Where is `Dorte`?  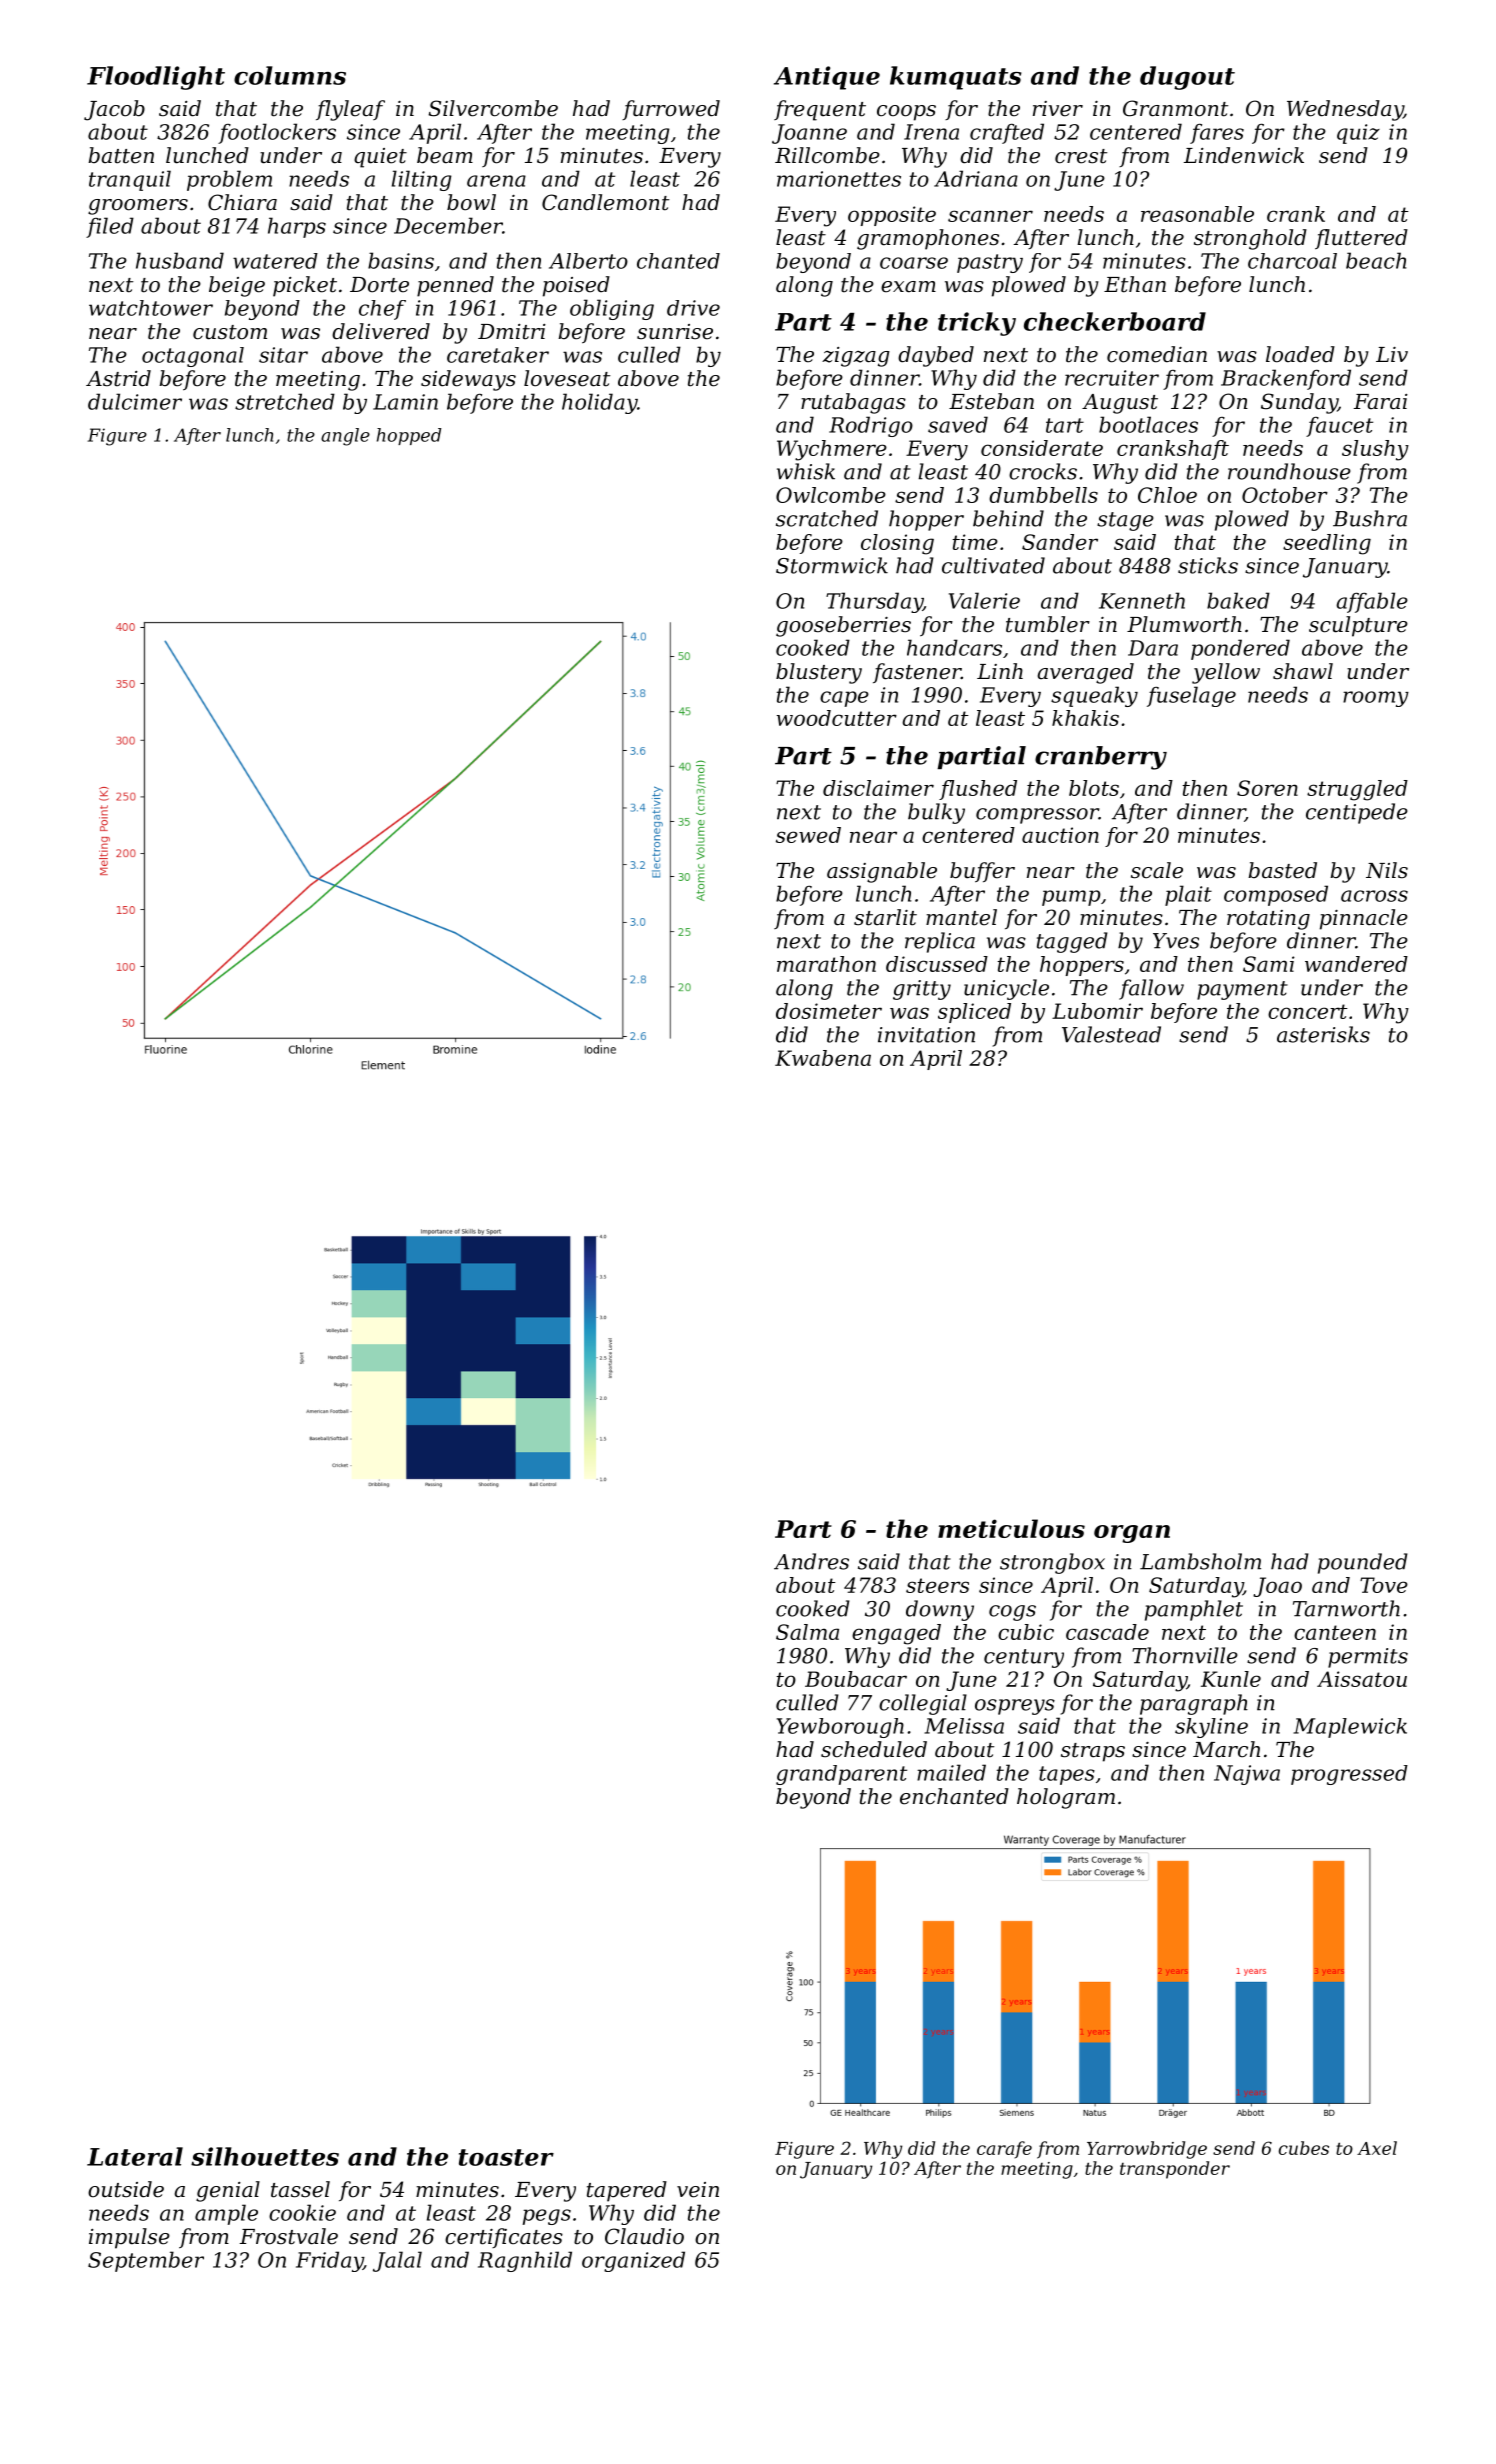
Dorte is located at coordinates (379, 285).
